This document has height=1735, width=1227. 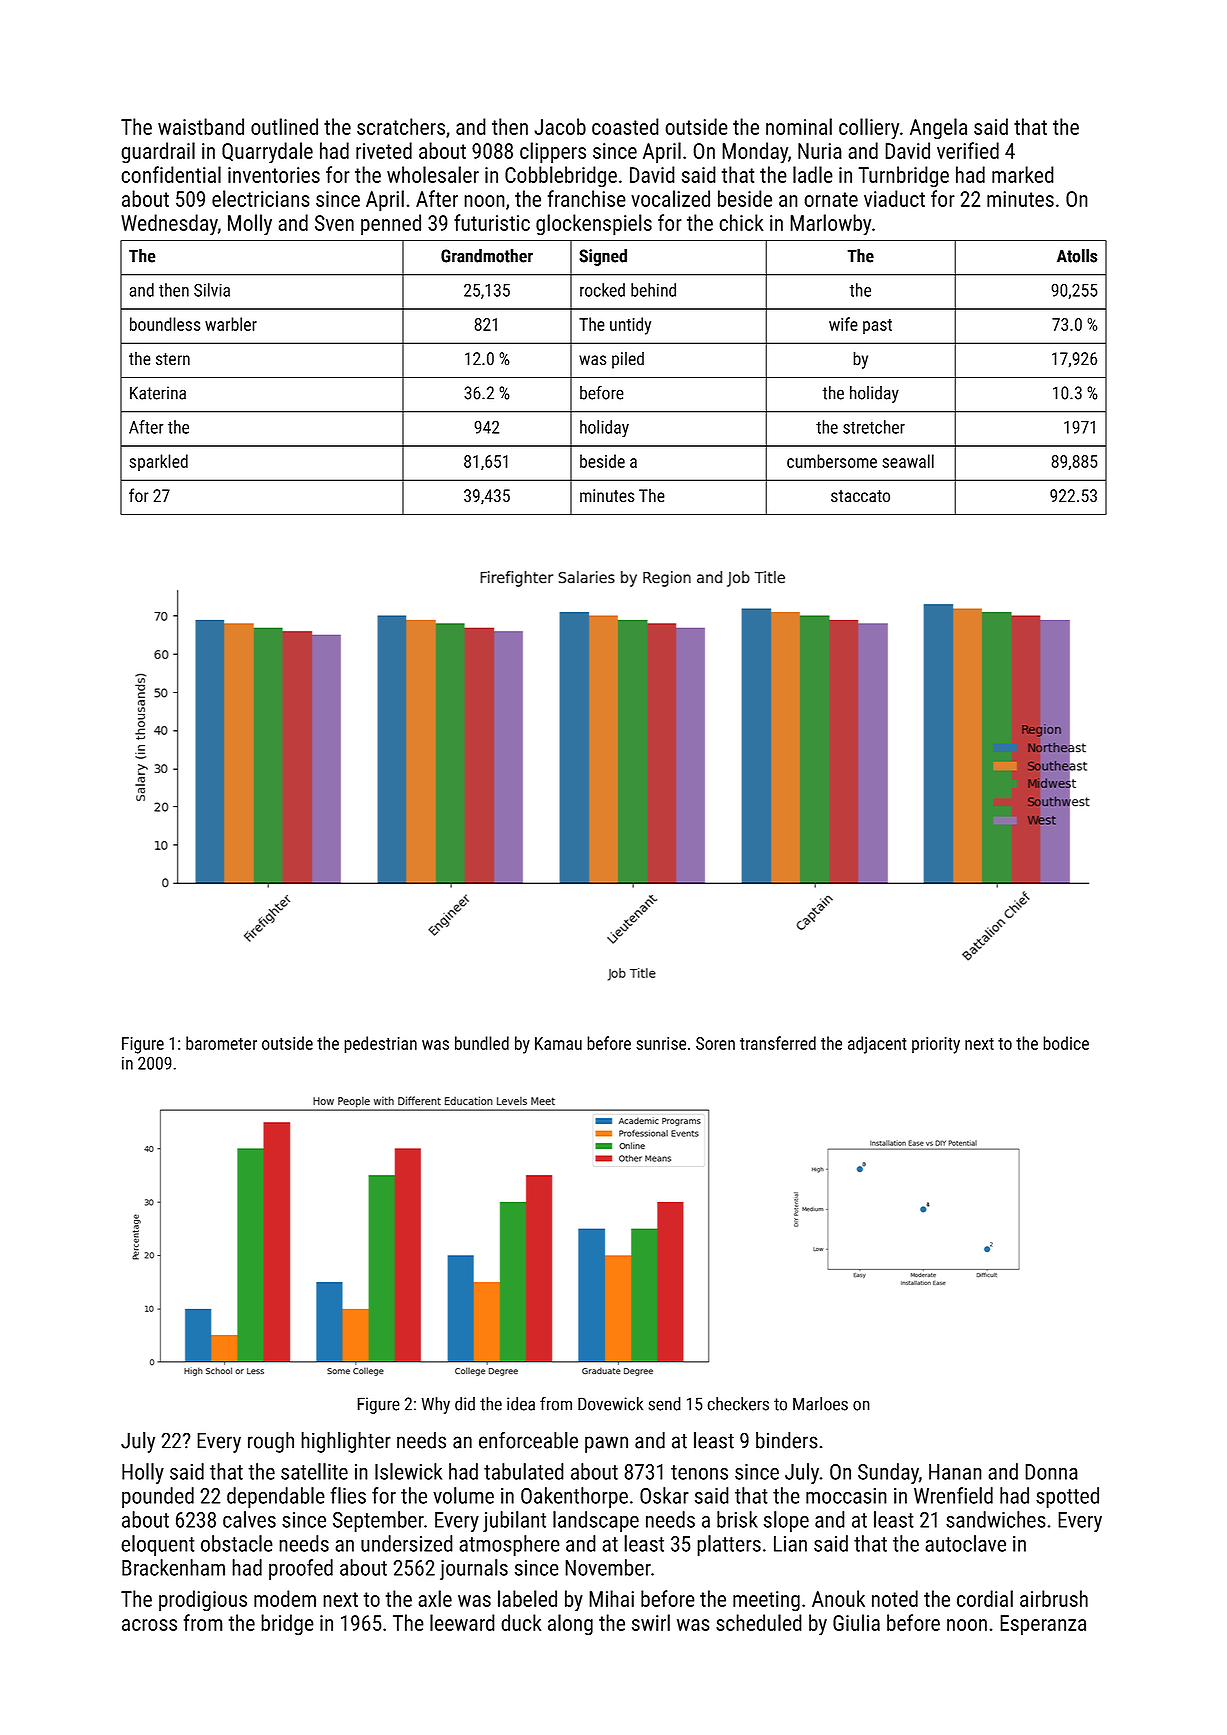 I want to click on colliery, so click(x=869, y=128).
